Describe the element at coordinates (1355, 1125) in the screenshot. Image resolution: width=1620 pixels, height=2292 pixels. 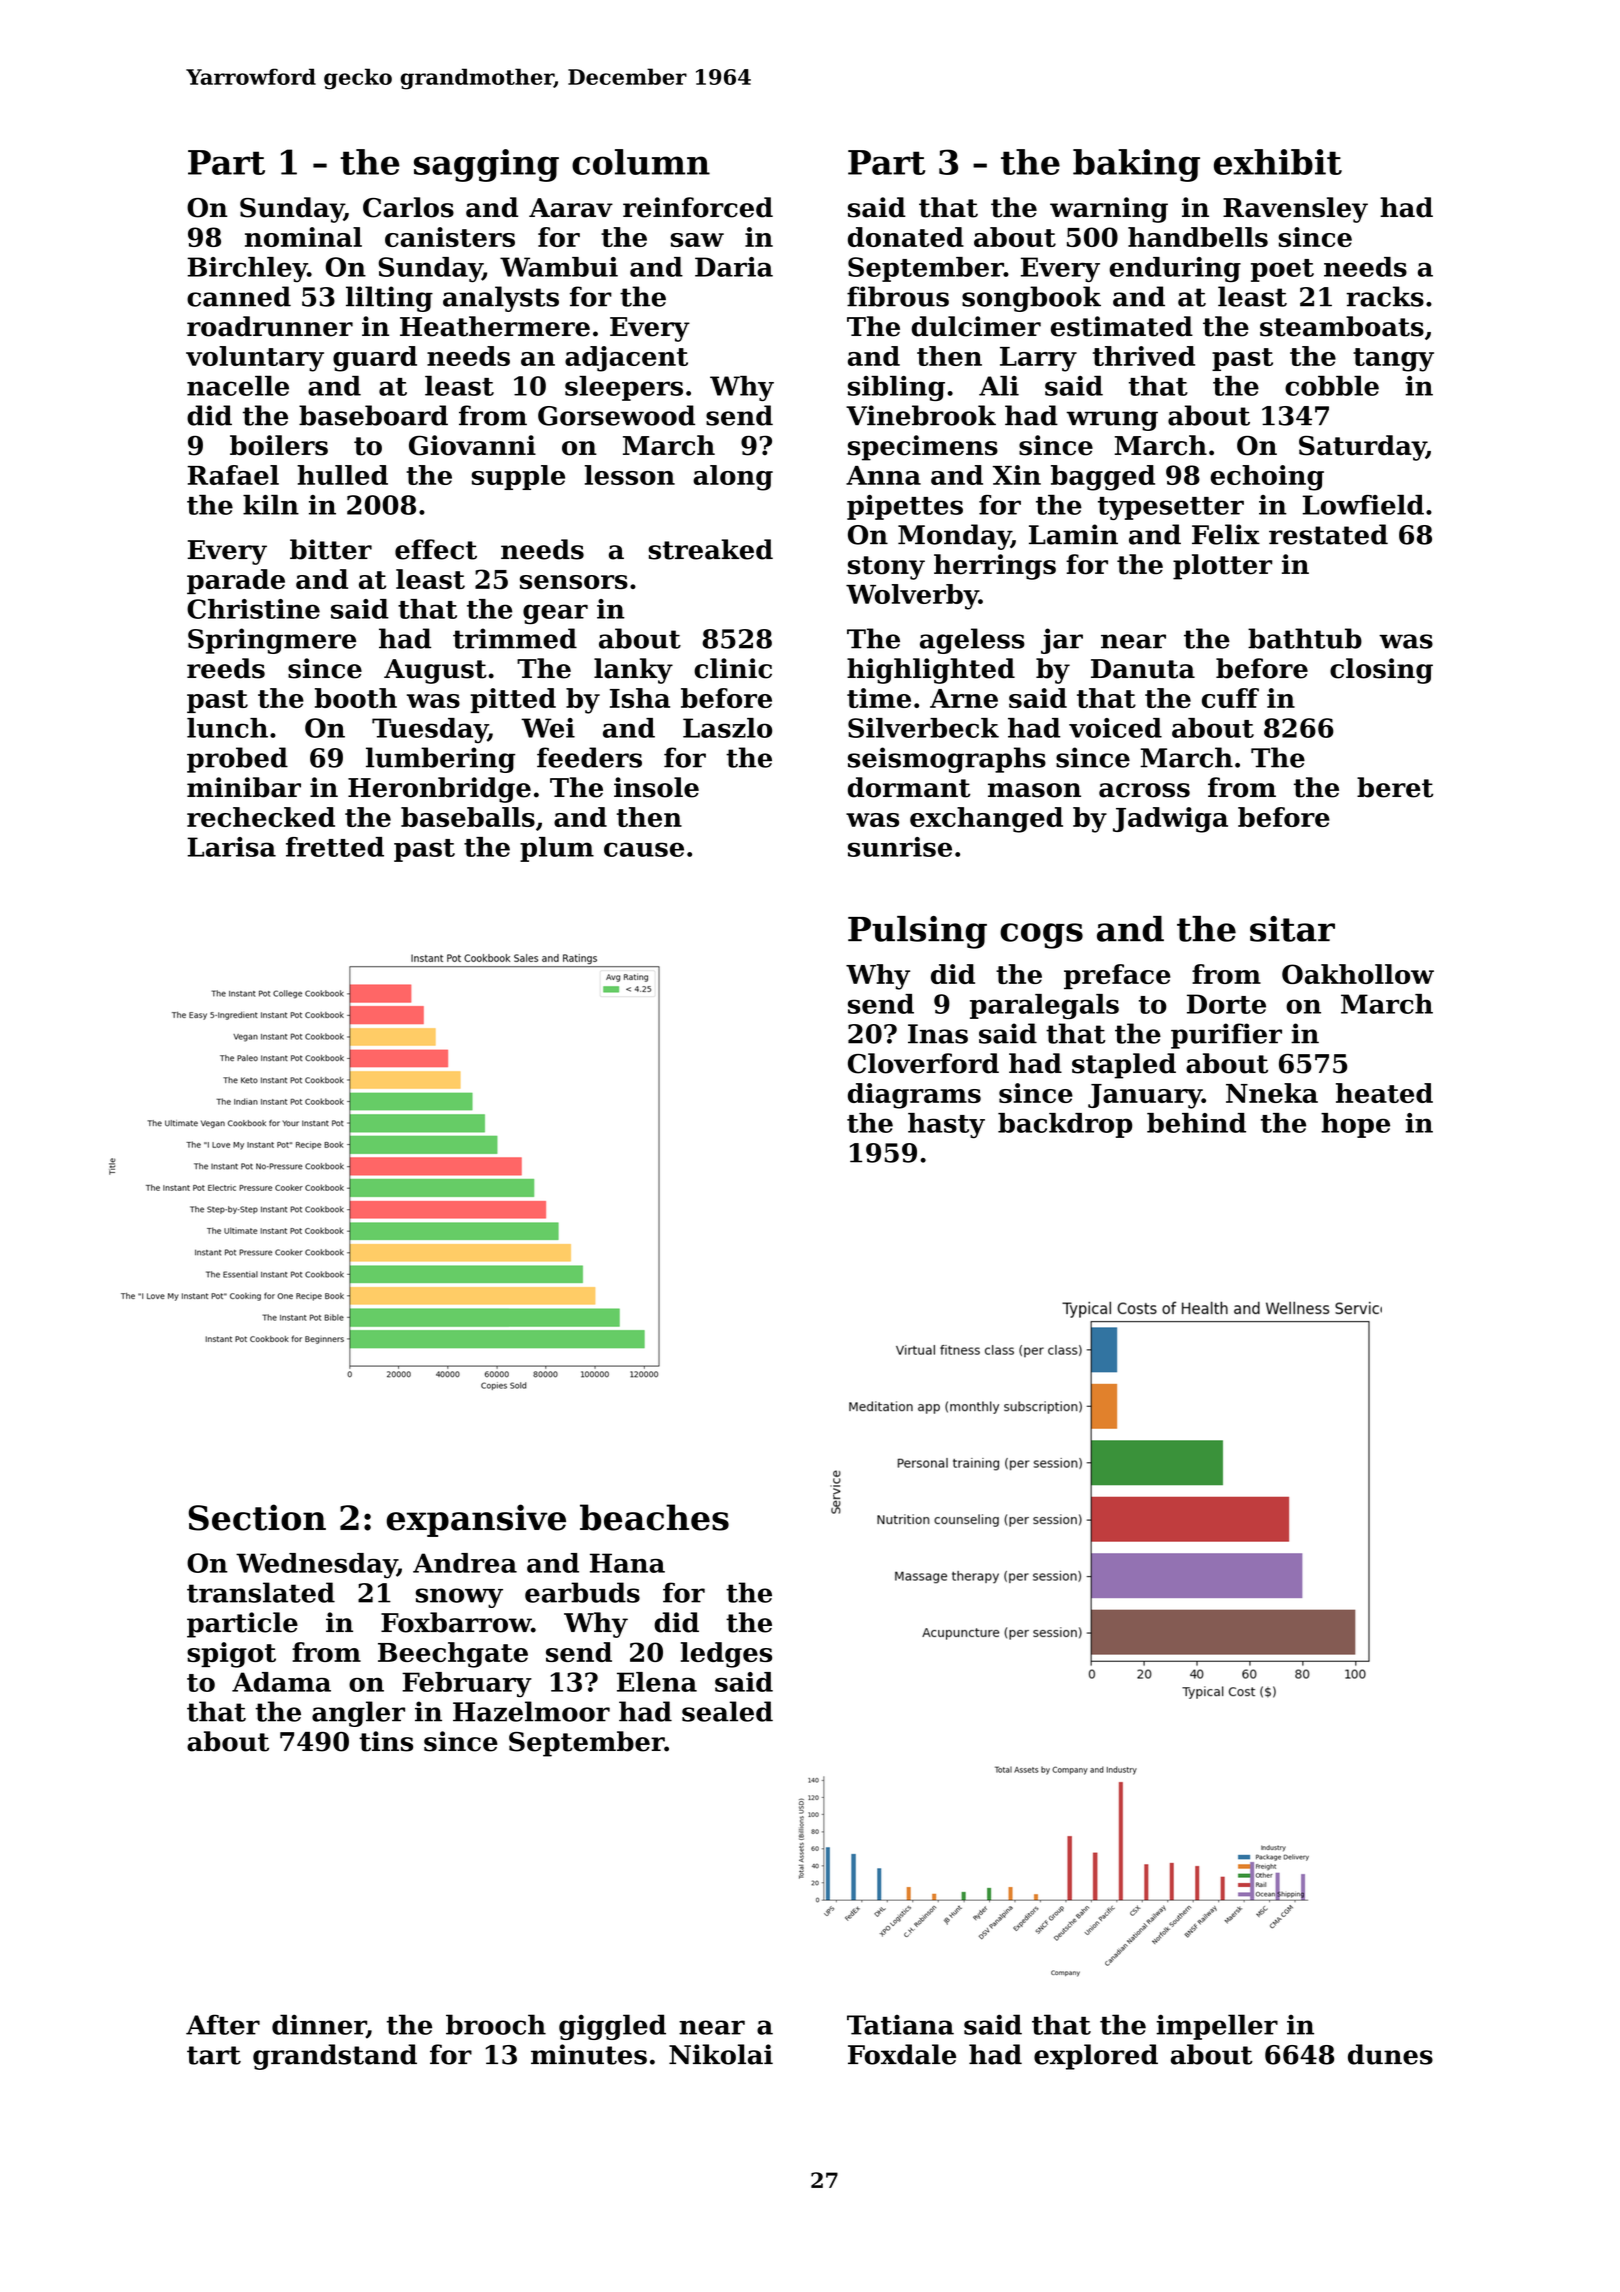
I see `hope` at that location.
